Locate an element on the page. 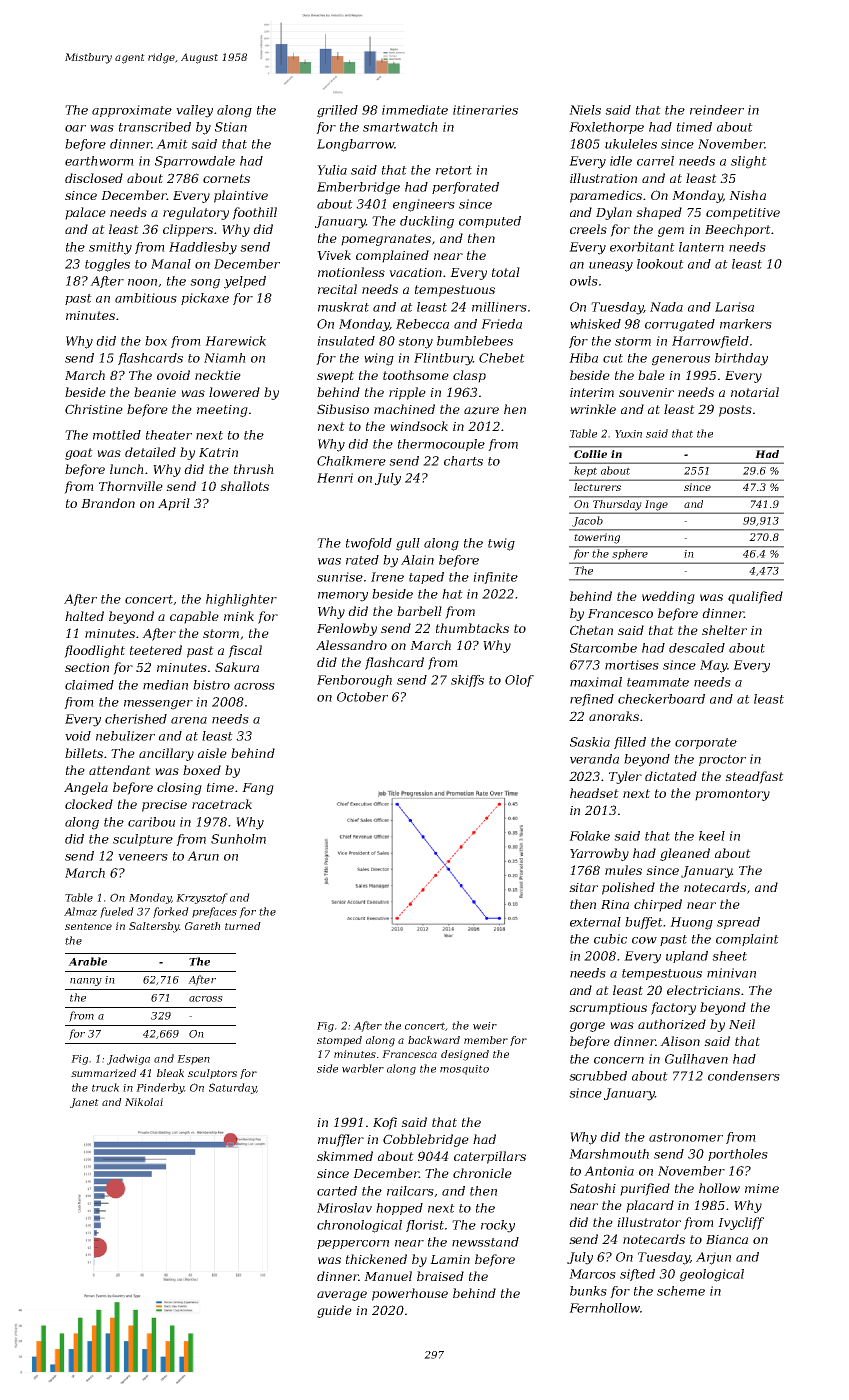 This document has width=849, height=1400. itineraries is located at coordinates (485, 110).
